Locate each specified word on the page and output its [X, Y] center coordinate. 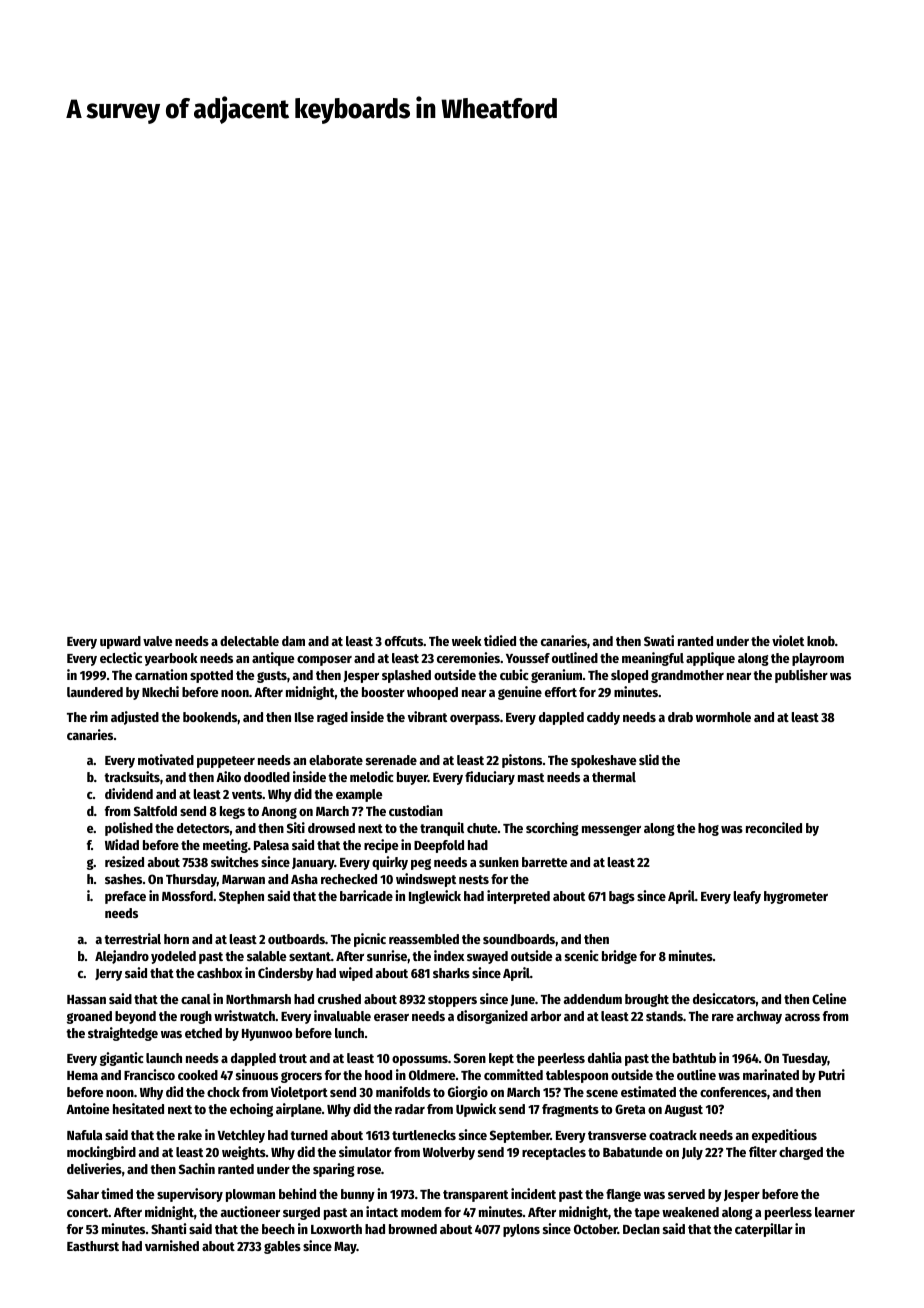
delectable [249, 641]
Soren [470, 1058]
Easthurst [93, 1246]
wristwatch [244, 1015]
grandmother [687, 676]
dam [293, 641]
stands [664, 1016]
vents [247, 794]
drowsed [331, 828]
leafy [747, 897]
